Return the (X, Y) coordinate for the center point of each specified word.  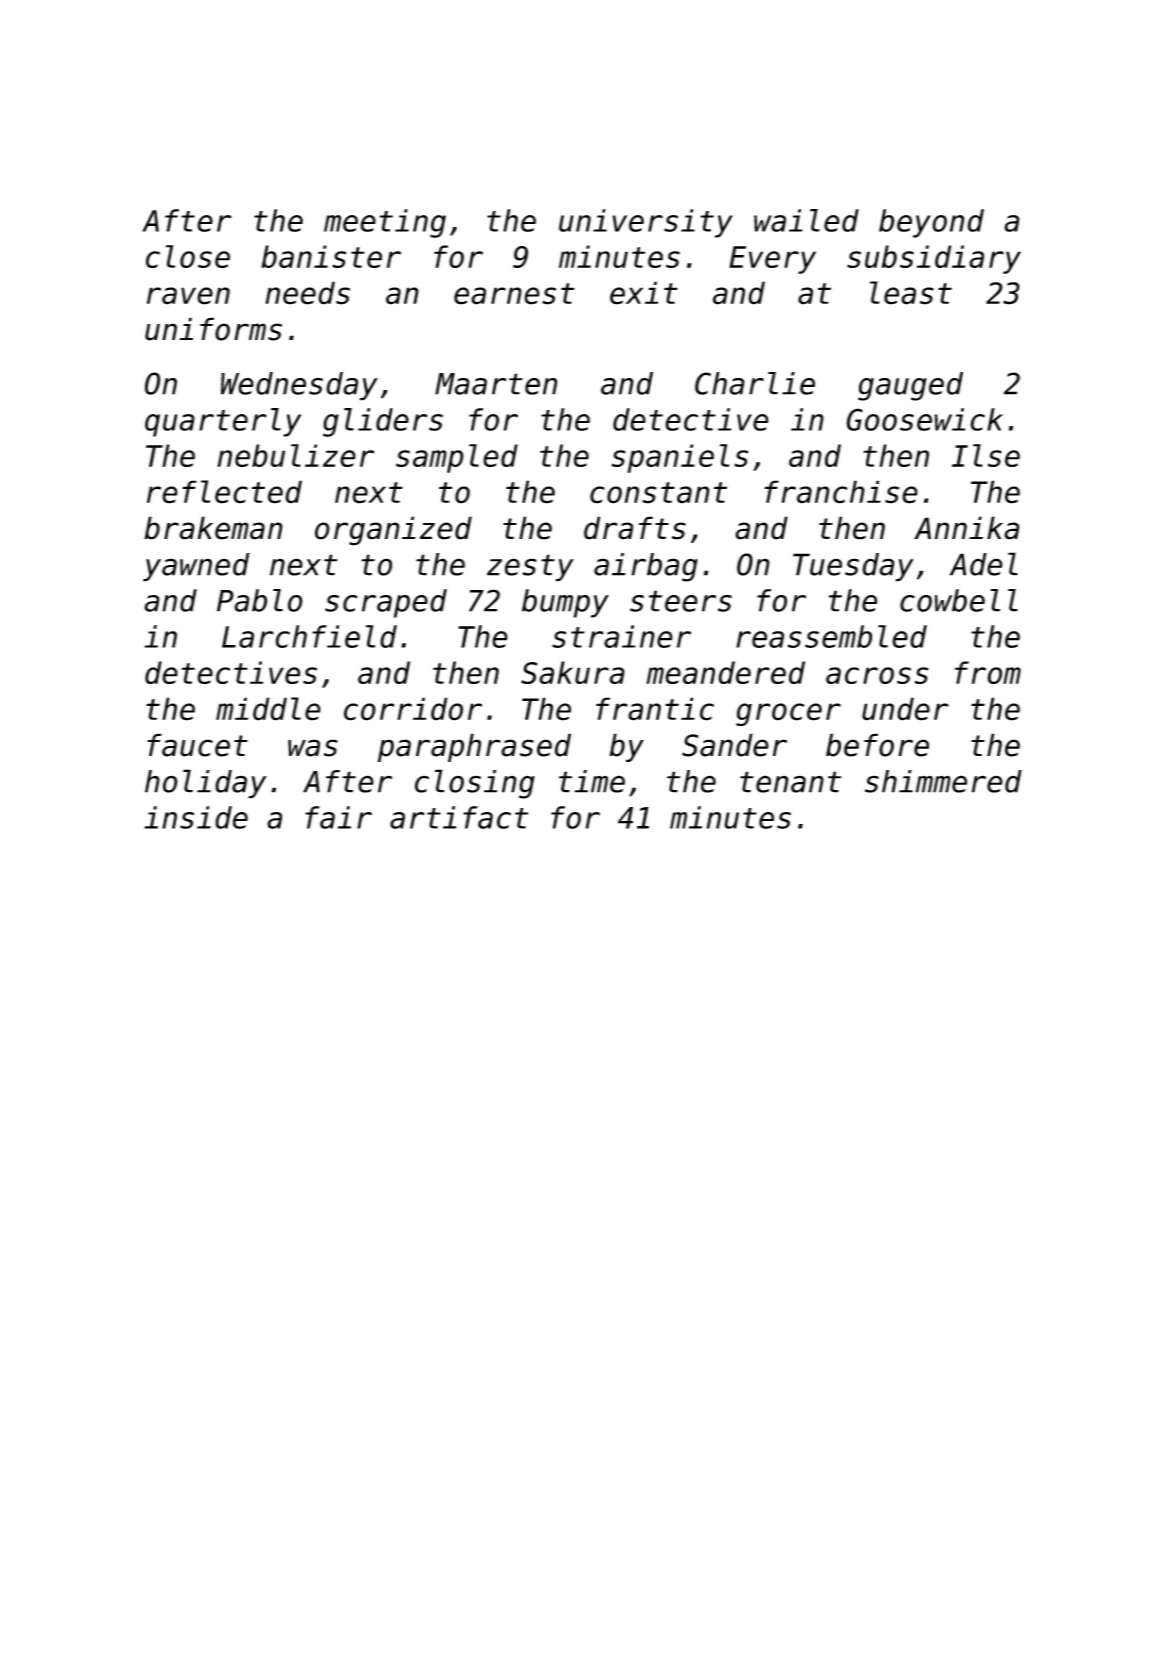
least (911, 293)
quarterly (223, 422)
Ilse (986, 455)
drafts (635, 528)
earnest (514, 294)
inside (196, 817)
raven (188, 296)
